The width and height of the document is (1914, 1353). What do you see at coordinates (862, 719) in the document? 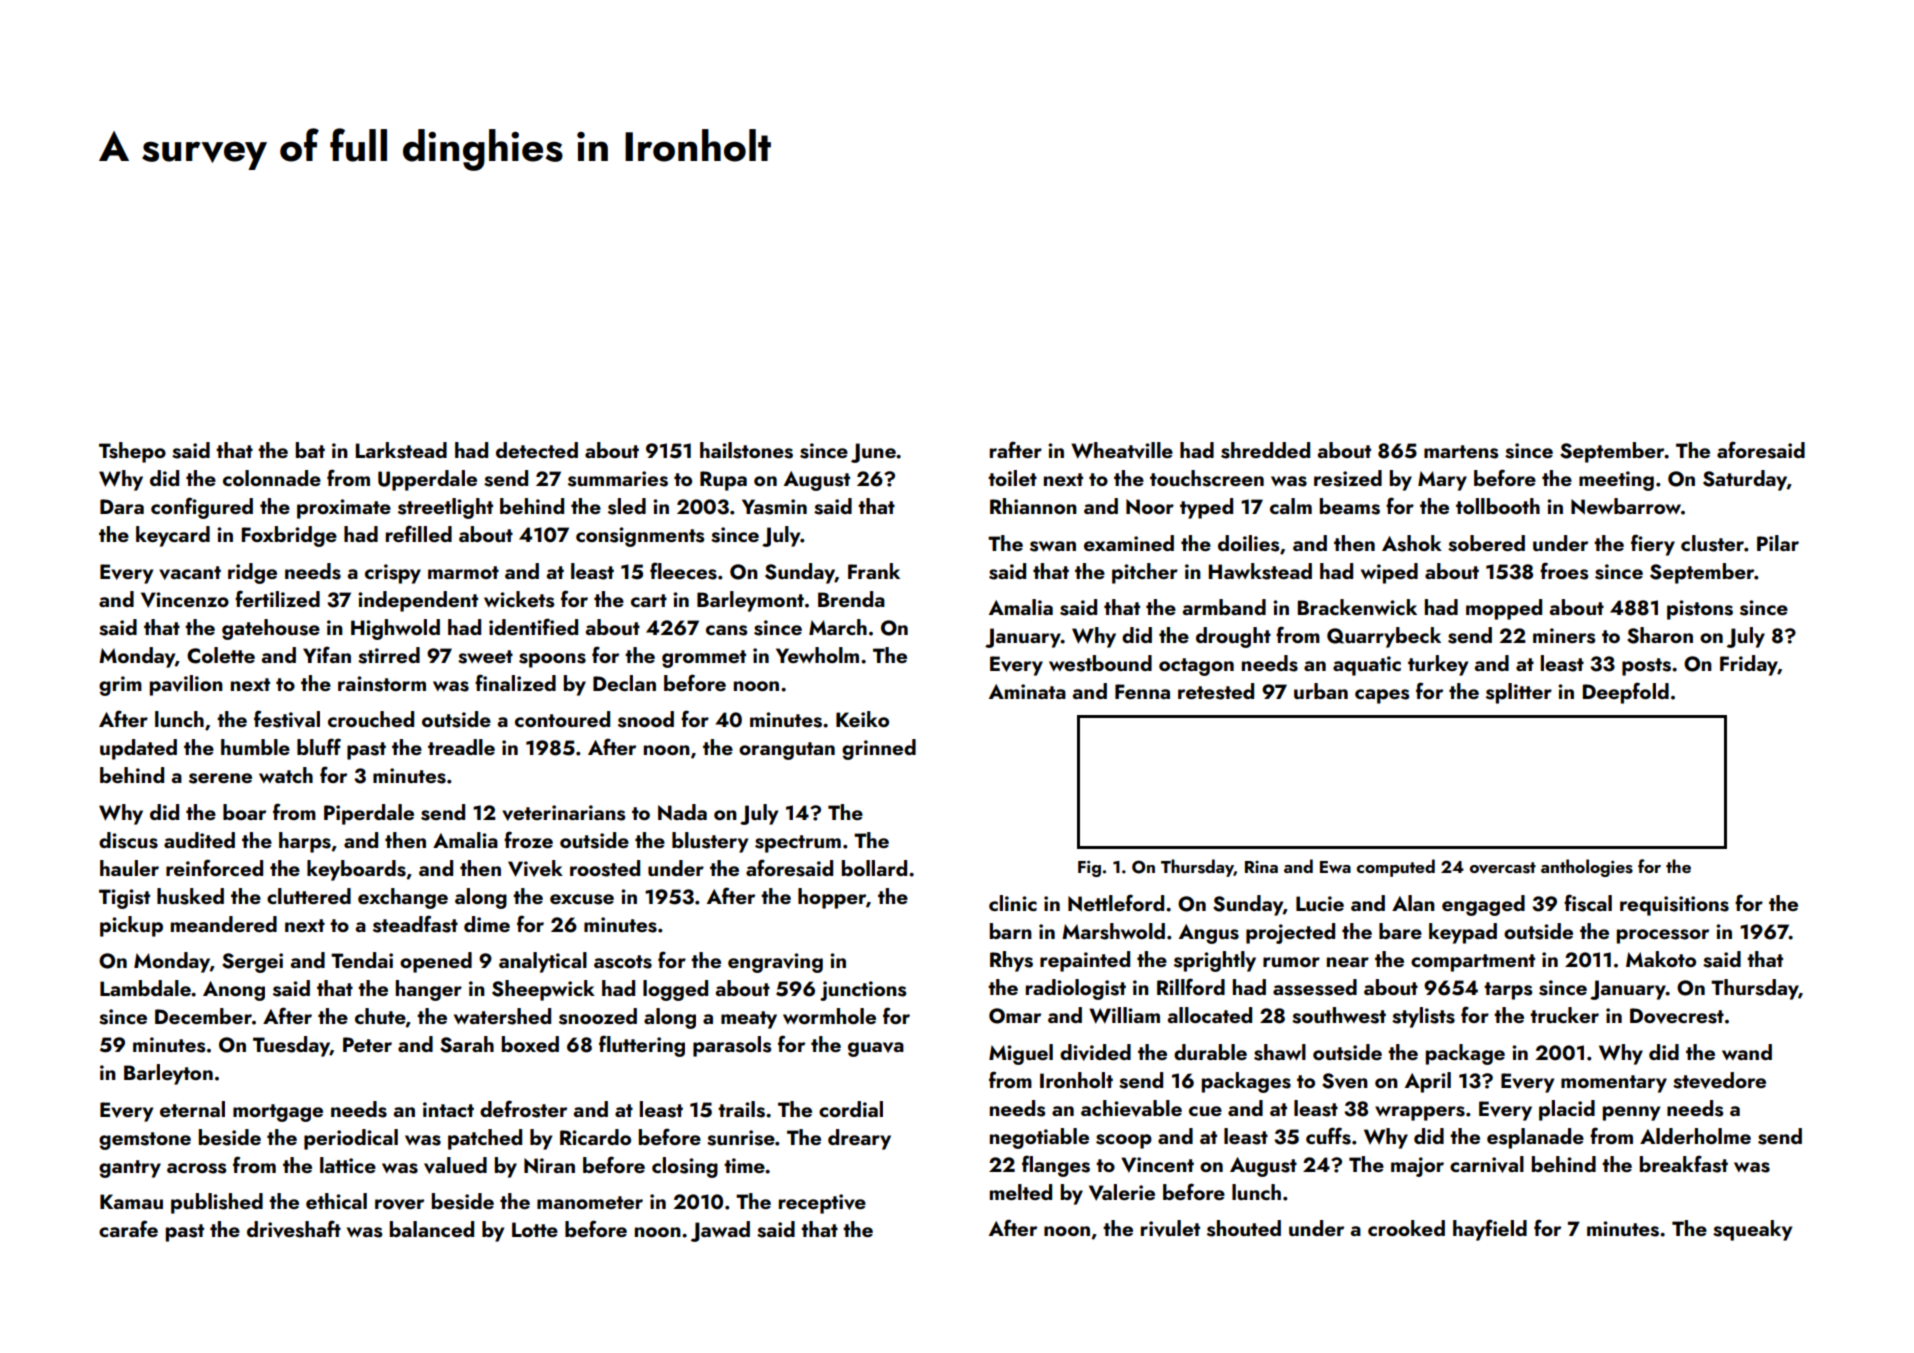
I see `Keiko` at bounding box center [862, 719].
